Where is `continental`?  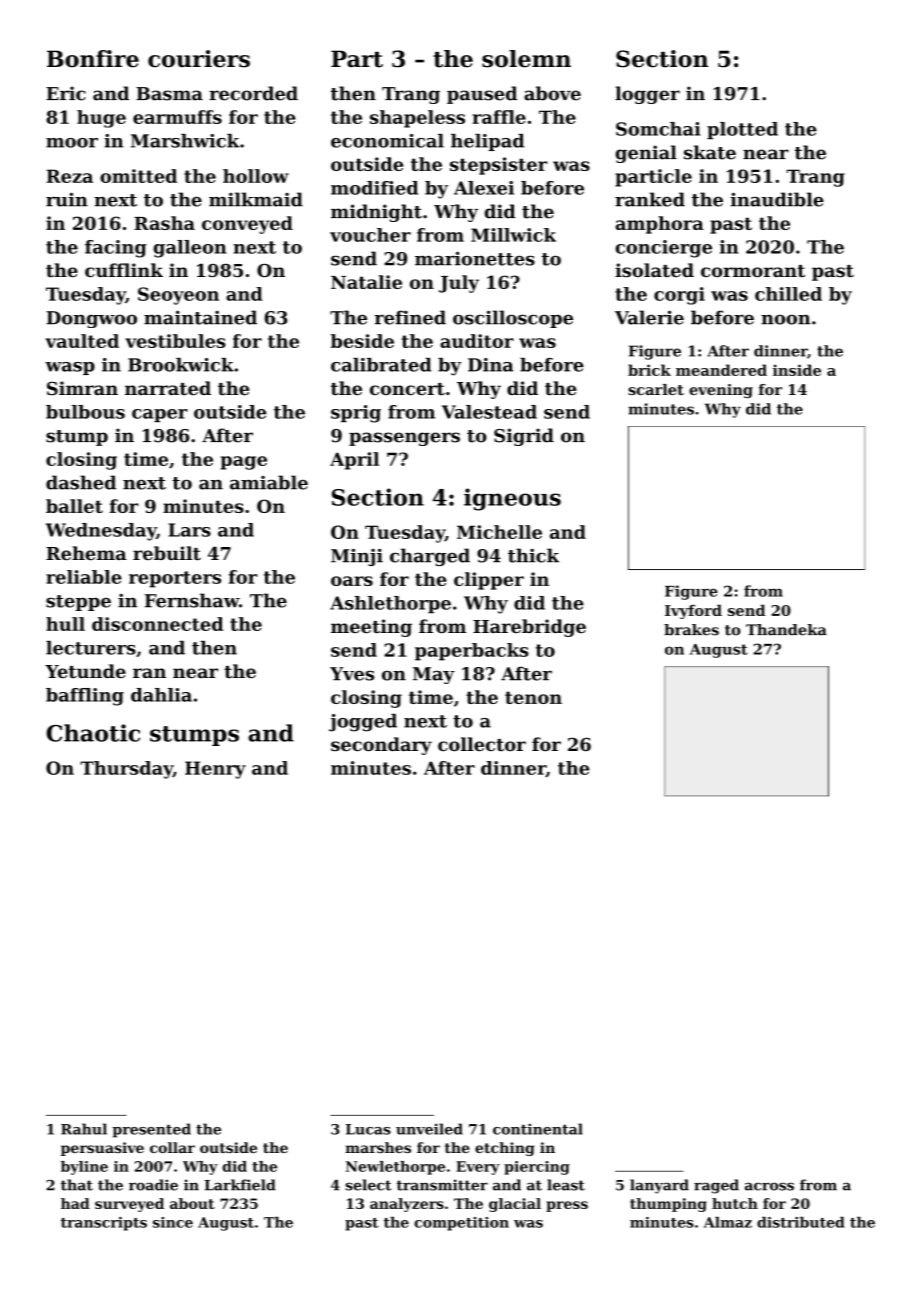
continental is located at coordinates (538, 1129).
